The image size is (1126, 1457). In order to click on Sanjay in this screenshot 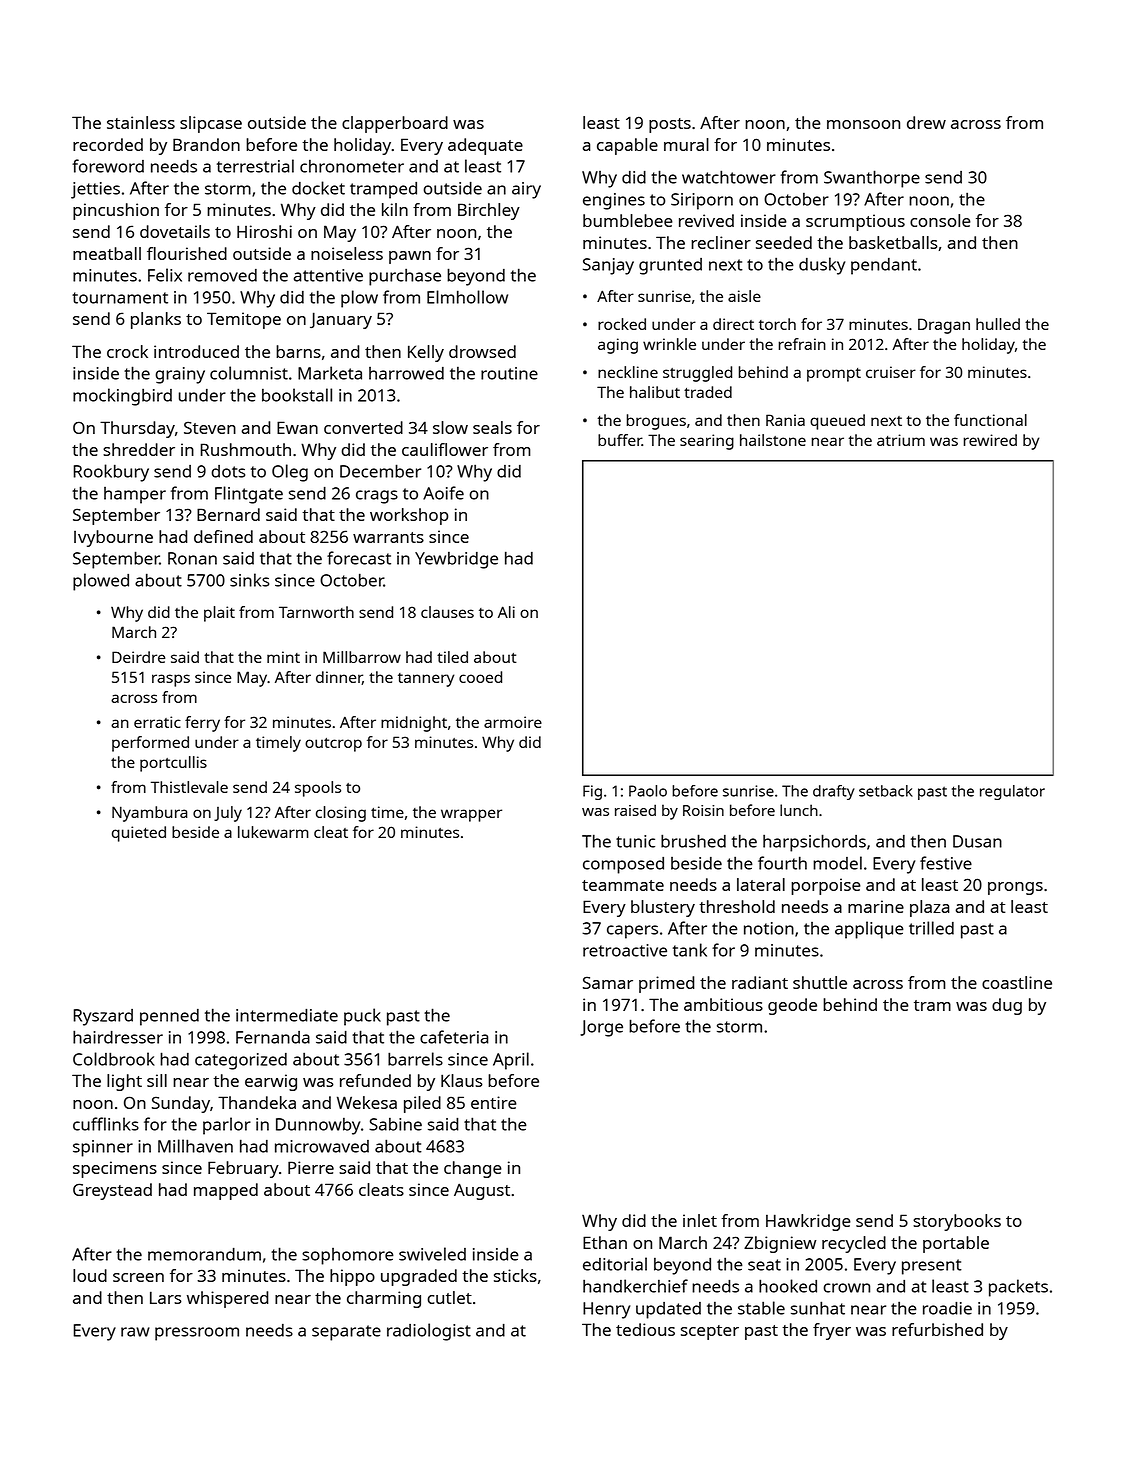, I will do `click(608, 266)`.
